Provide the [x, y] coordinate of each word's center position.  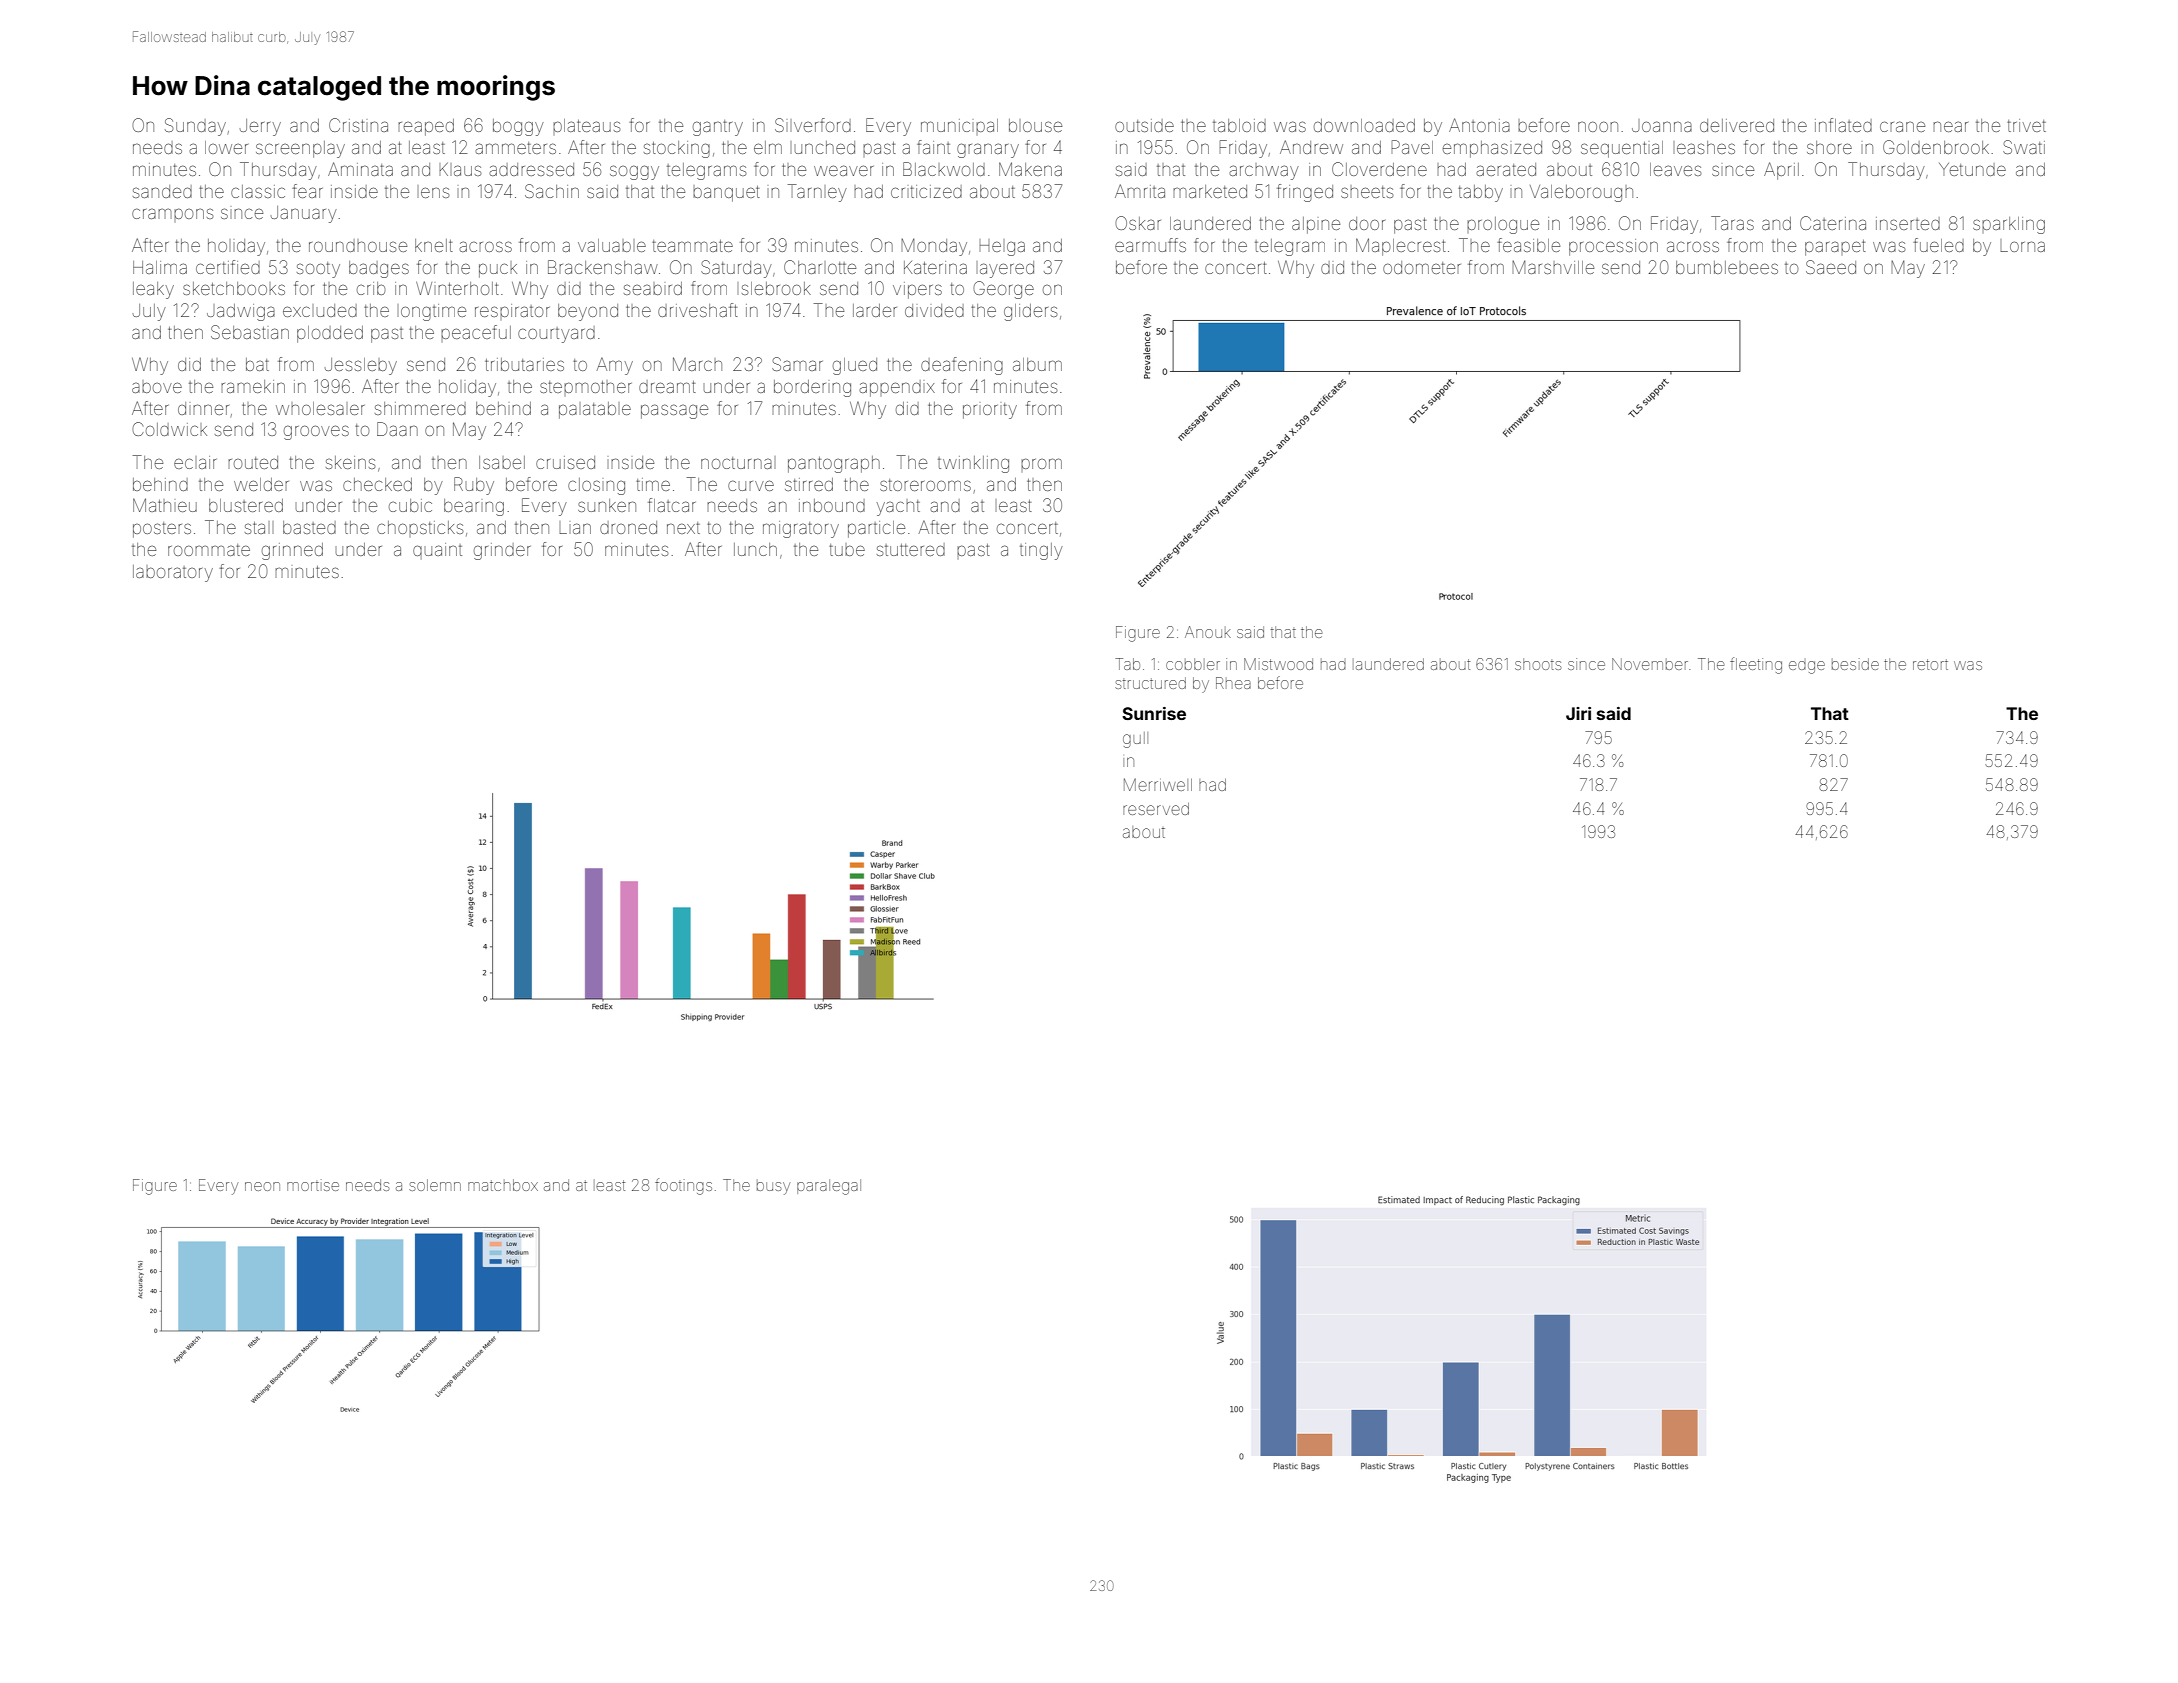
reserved [1156, 809]
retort [1930, 664]
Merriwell [1158, 784]
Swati [2024, 147]
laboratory [173, 573]
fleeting [1756, 665]
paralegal [829, 1187]
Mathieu [165, 505]
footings [683, 1186]
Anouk [1208, 632]
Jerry [260, 127]
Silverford [813, 125]
